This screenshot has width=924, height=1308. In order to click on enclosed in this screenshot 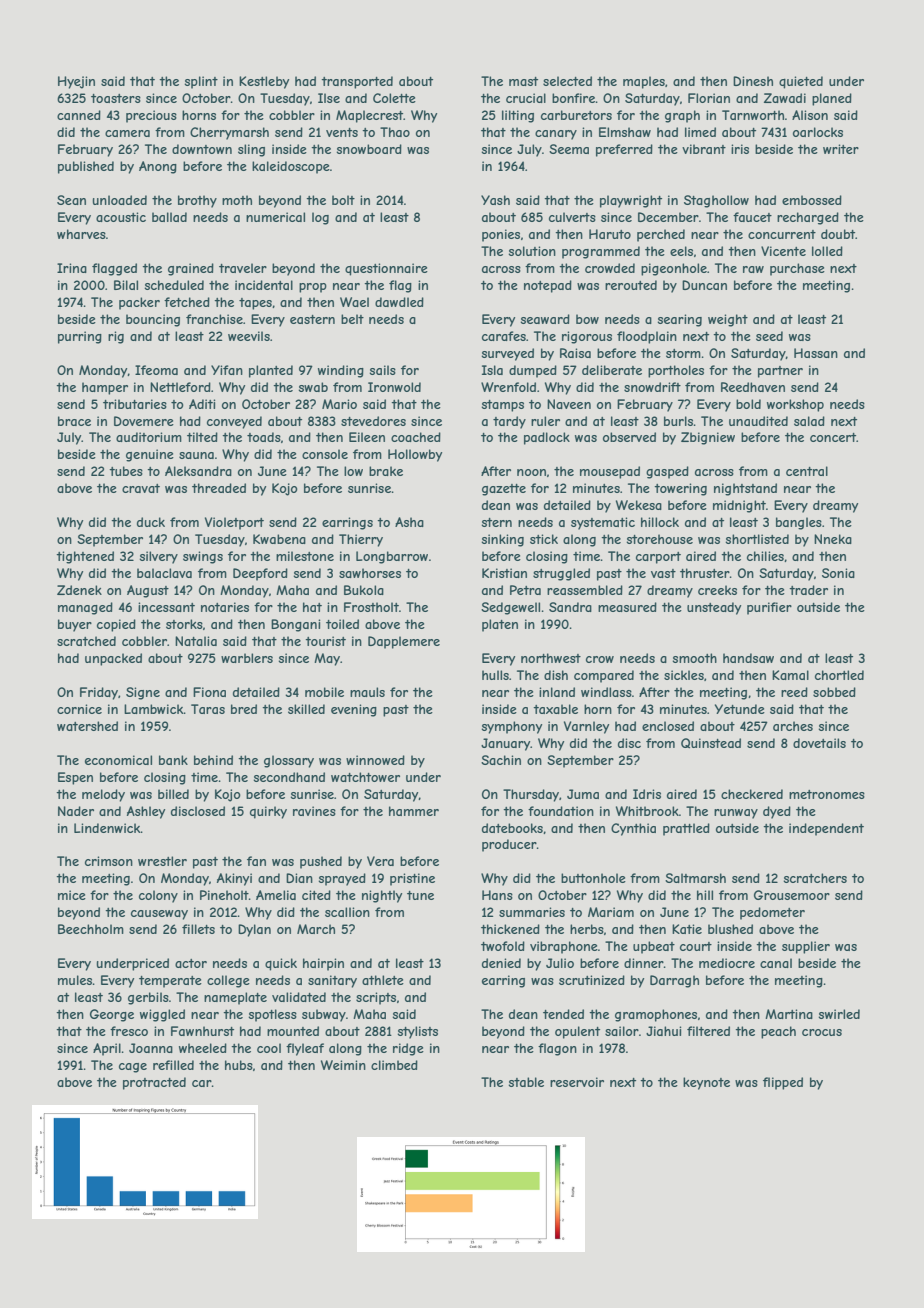, I will do `click(668, 726)`.
